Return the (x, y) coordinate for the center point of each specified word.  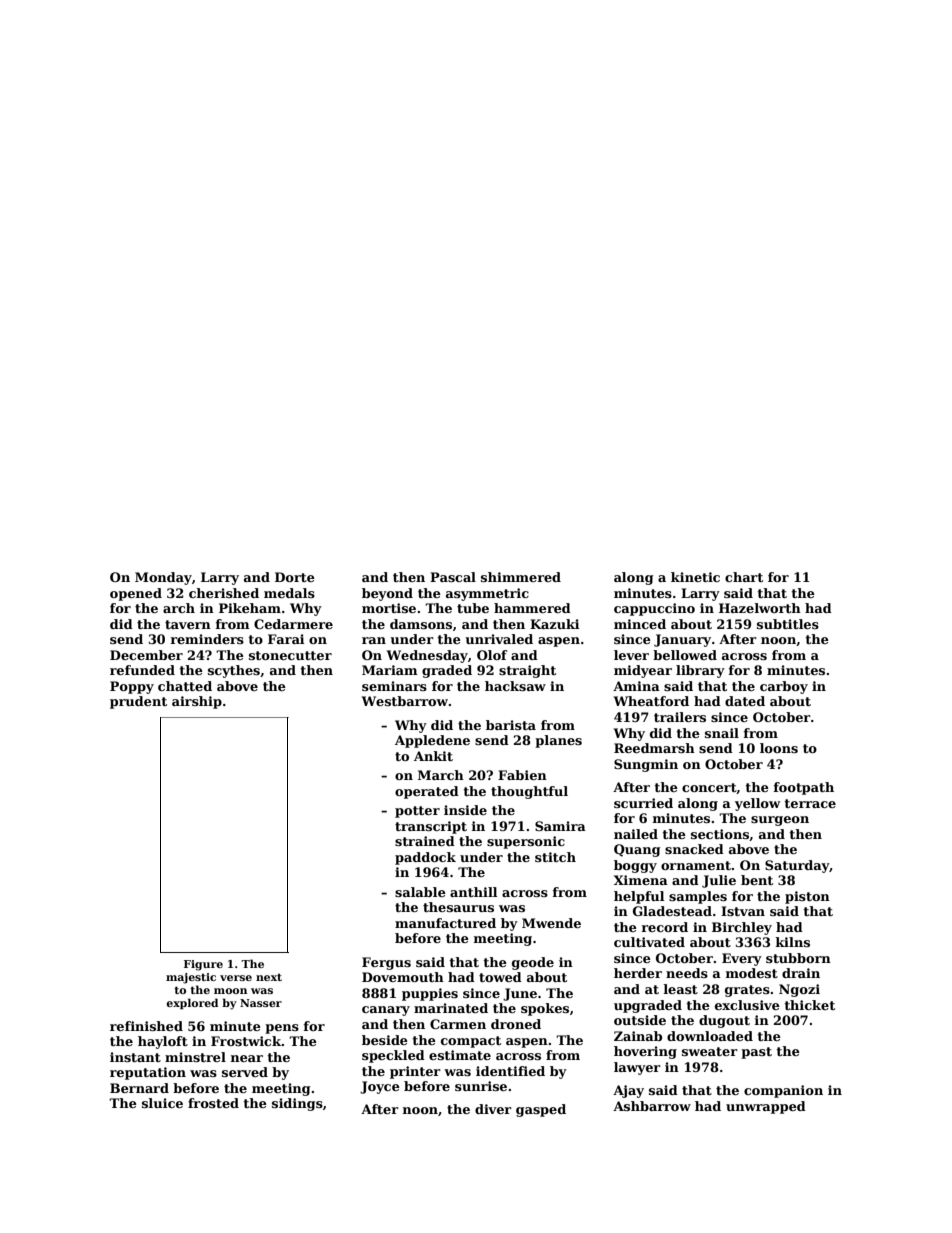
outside (640, 1020)
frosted (213, 1103)
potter (417, 812)
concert (709, 788)
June (520, 994)
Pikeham (250, 608)
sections (720, 834)
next (269, 977)
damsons (421, 624)
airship (197, 702)
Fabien (522, 775)
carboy (784, 687)
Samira (560, 826)
